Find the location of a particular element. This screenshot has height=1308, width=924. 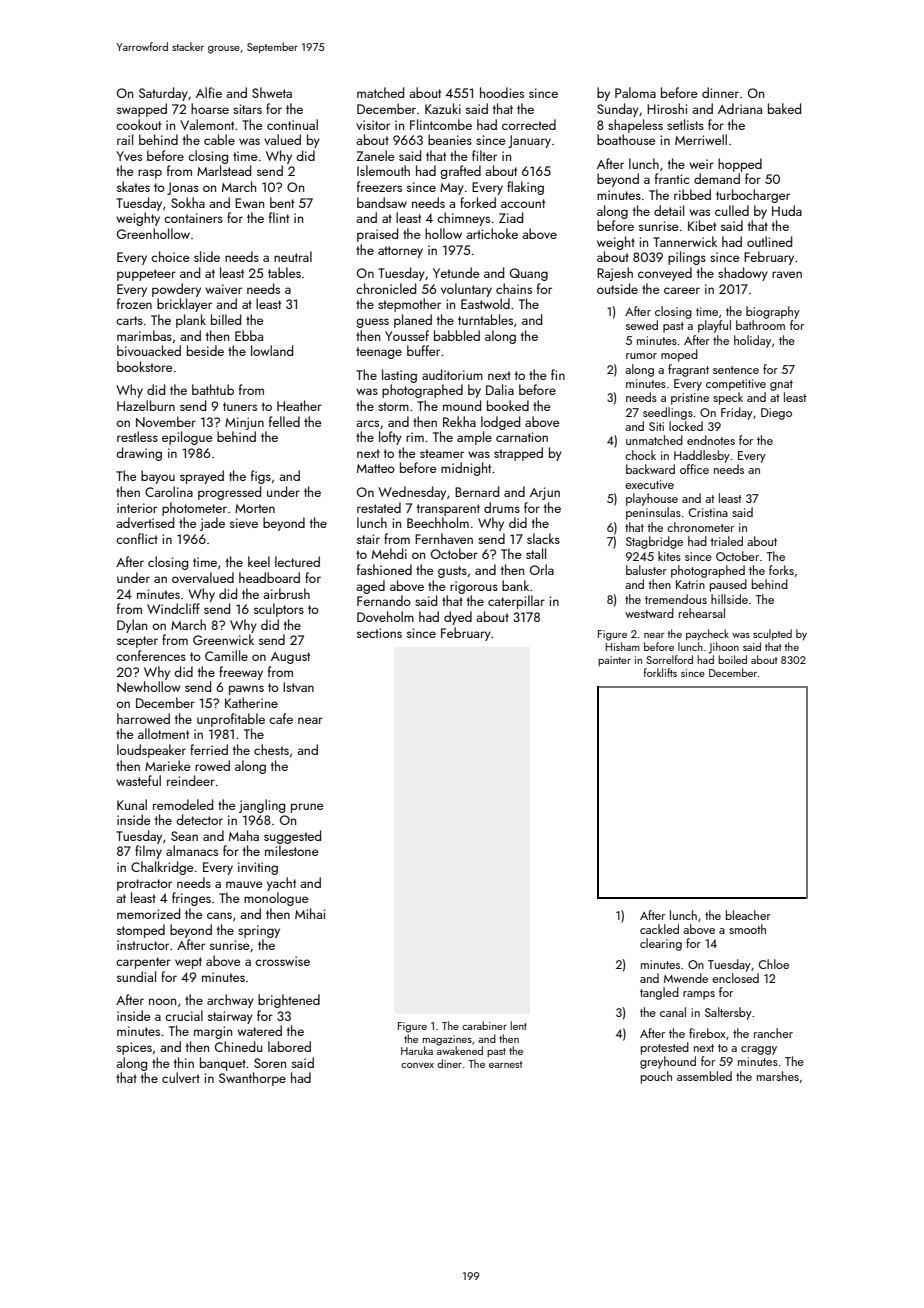

Saturday is located at coordinates (163, 94).
